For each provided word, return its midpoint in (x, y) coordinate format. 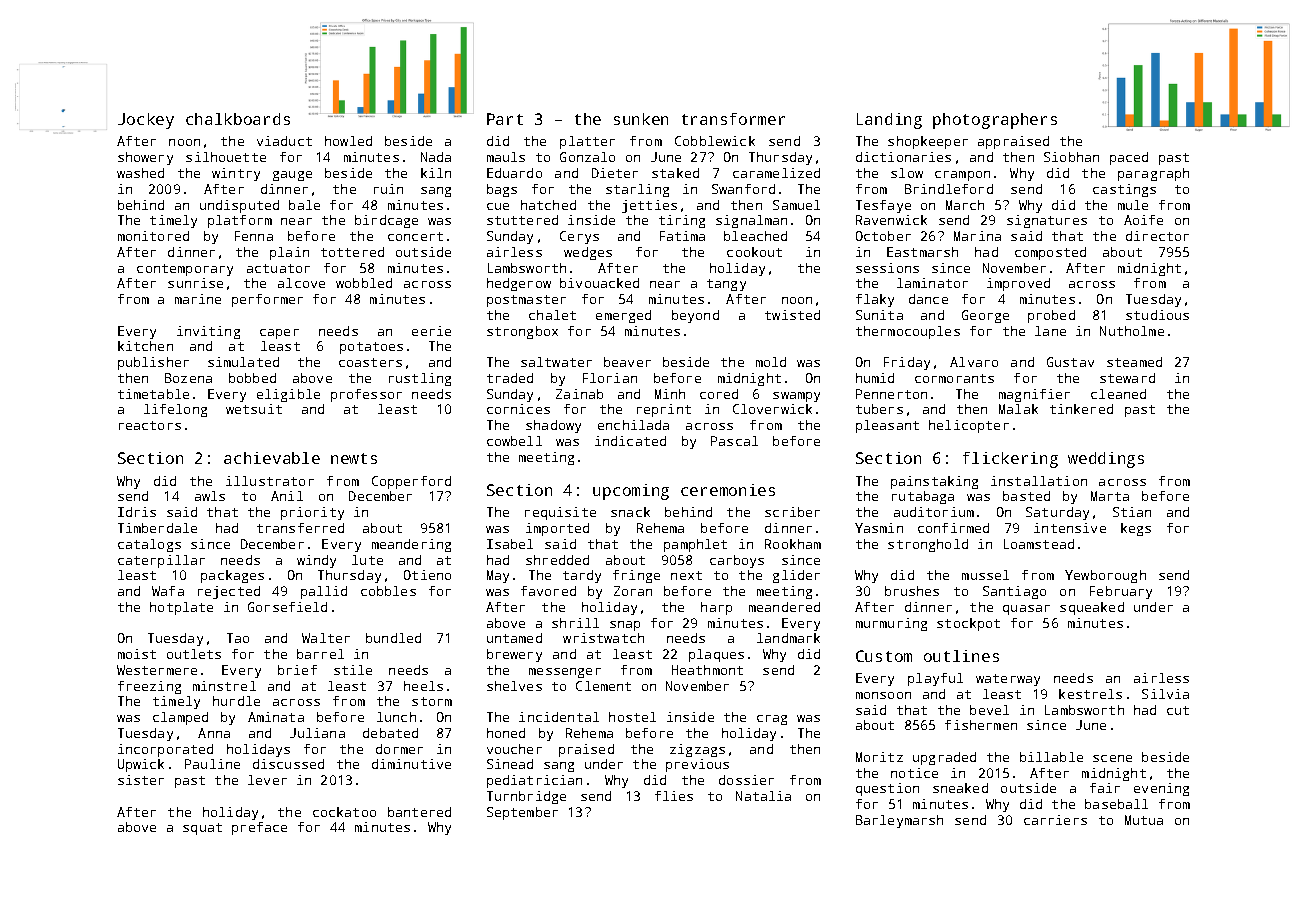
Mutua (1144, 820)
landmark (788, 638)
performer (267, 300)
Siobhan (1071, 157)
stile (353, 670)
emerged (623, 316)
